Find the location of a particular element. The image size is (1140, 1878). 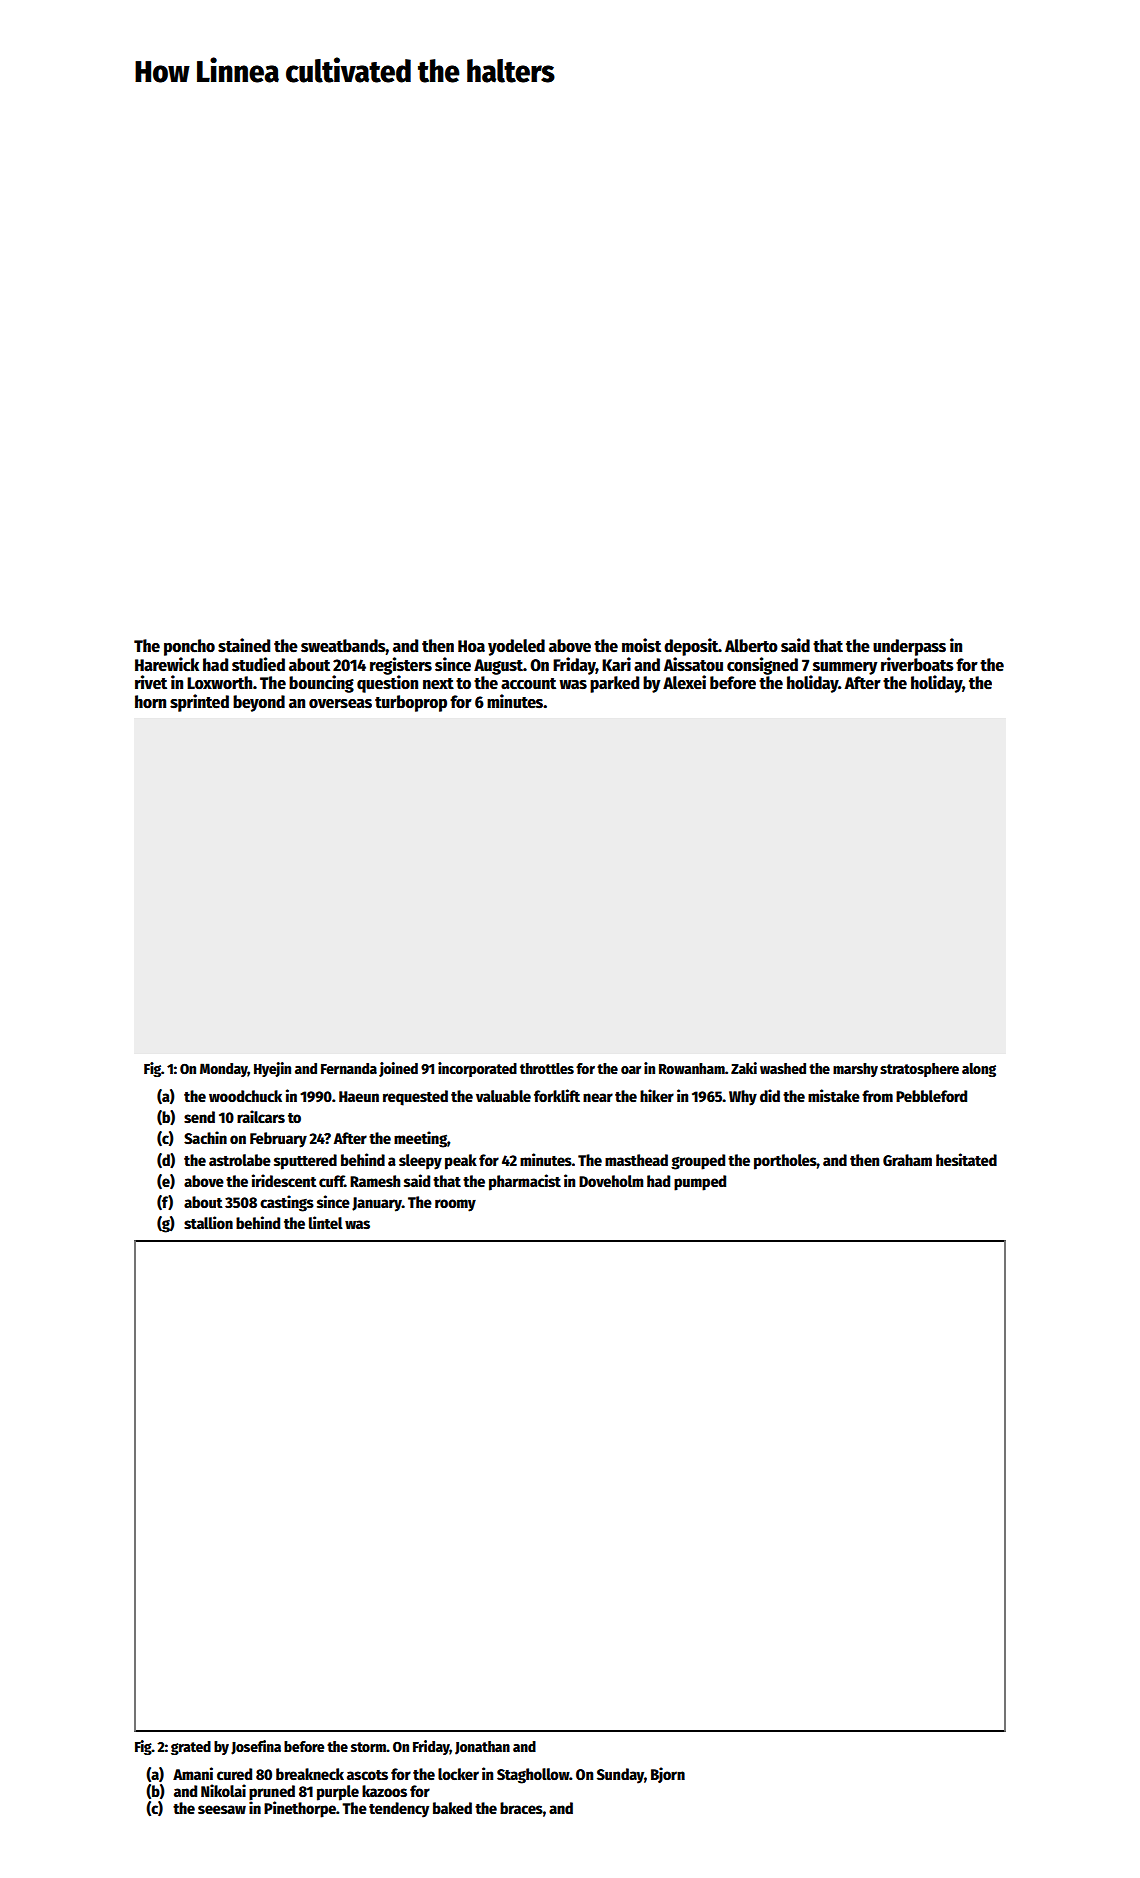

Monday is located at coordinates (224, 1070).
